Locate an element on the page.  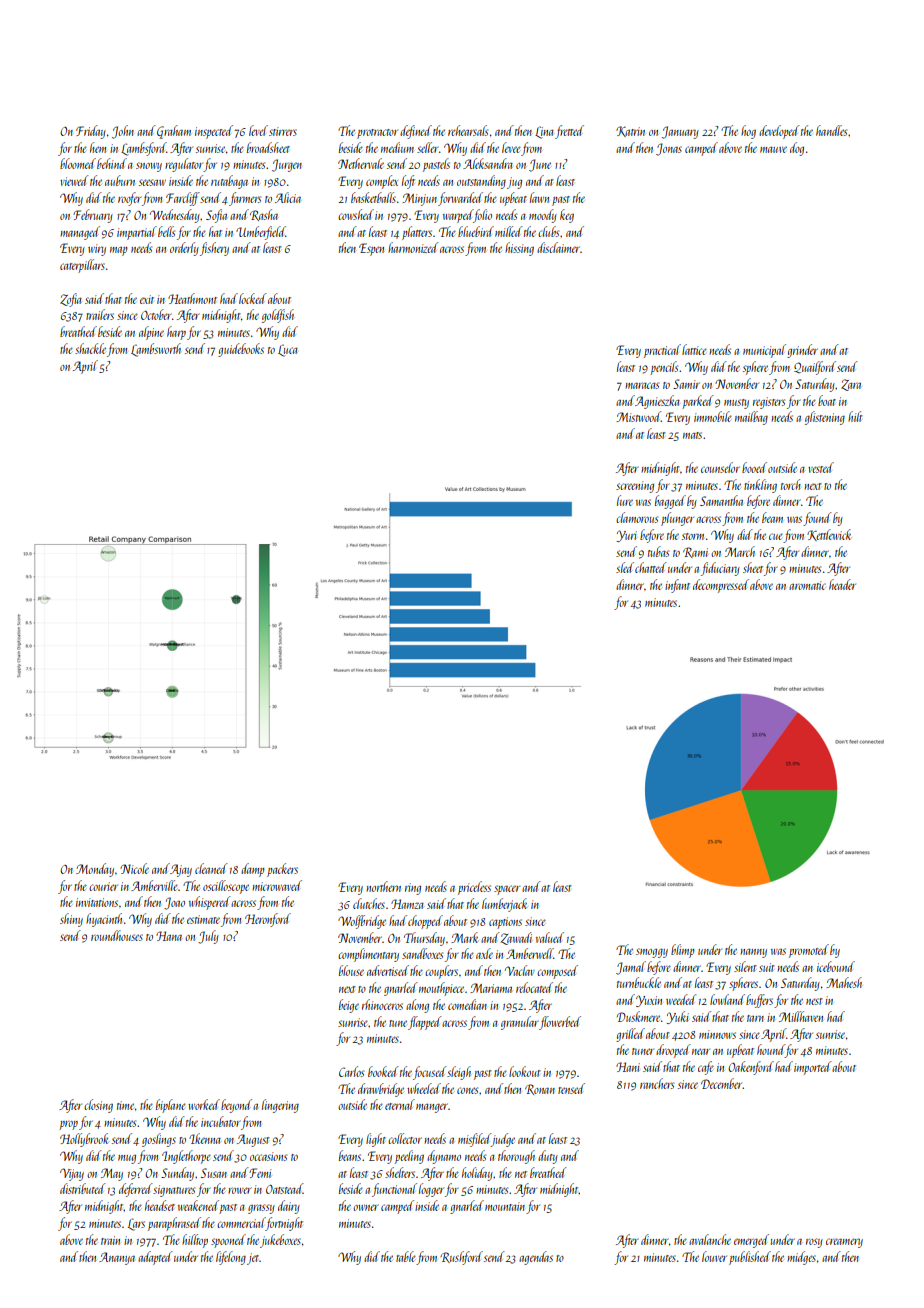
hog is located at coordinates (748, 132).
